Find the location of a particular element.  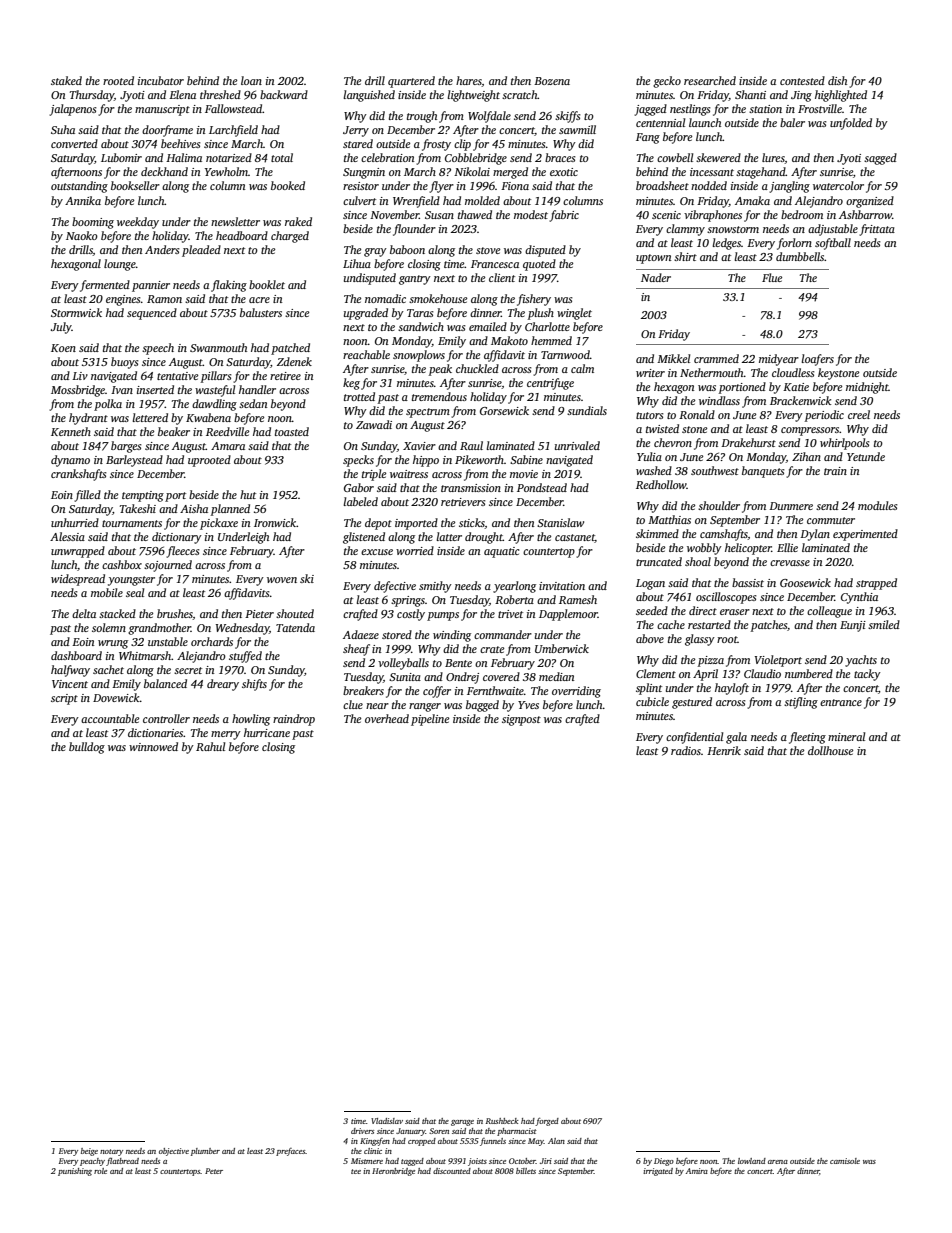

Lubomir is located at coordinates (121, 157).
